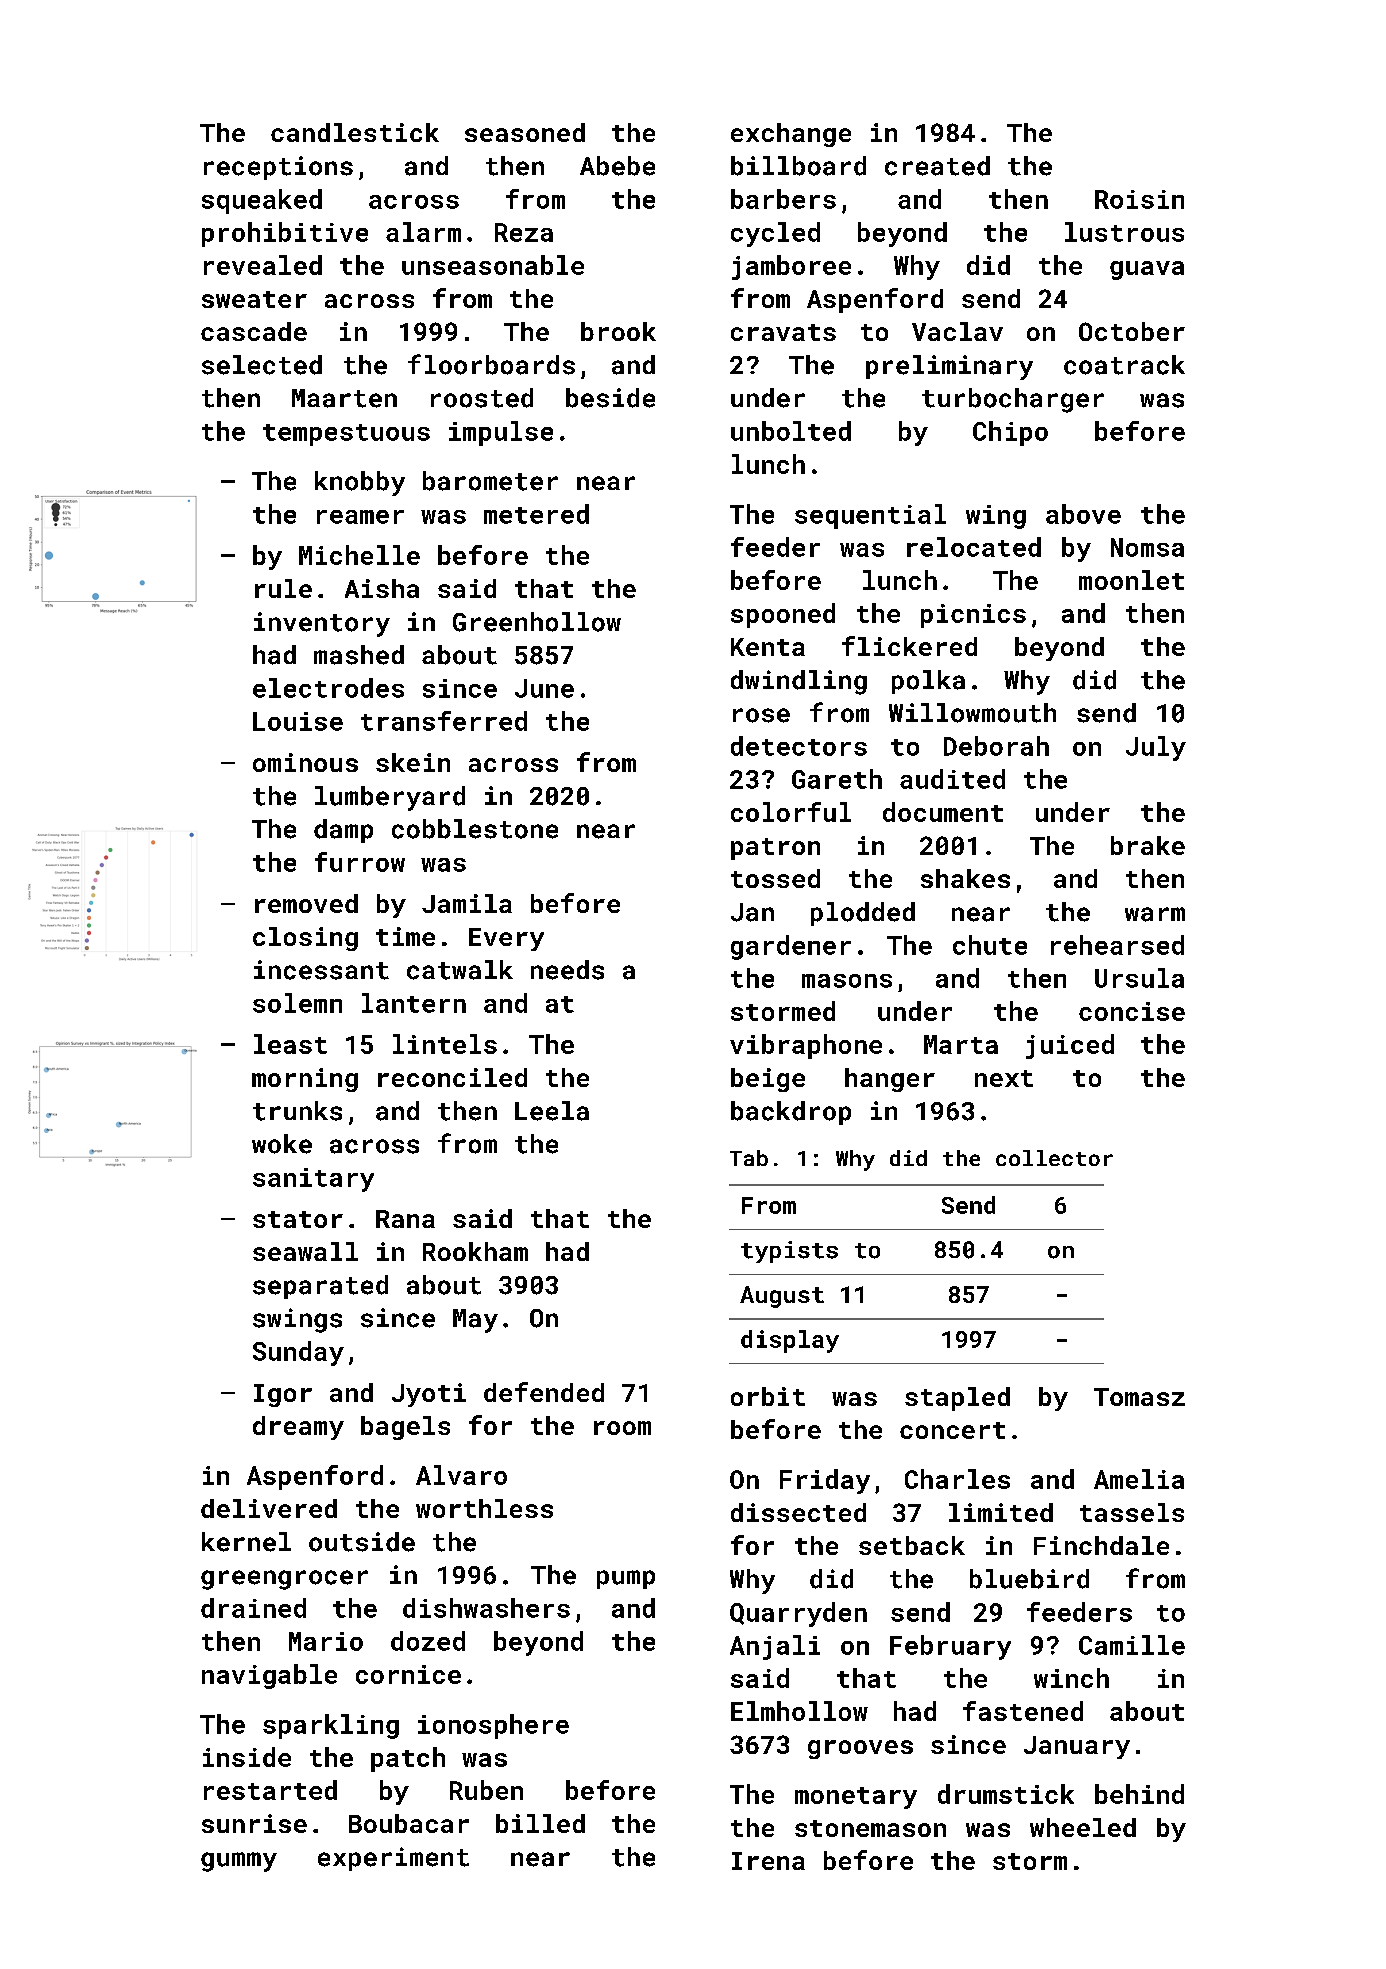 Image resolution: width=1386 pixels, height=1969 pixels. What do you see at coordinates (783, 615) in the screenshot?
I see `spooned` at bounding box center [783, 615].
